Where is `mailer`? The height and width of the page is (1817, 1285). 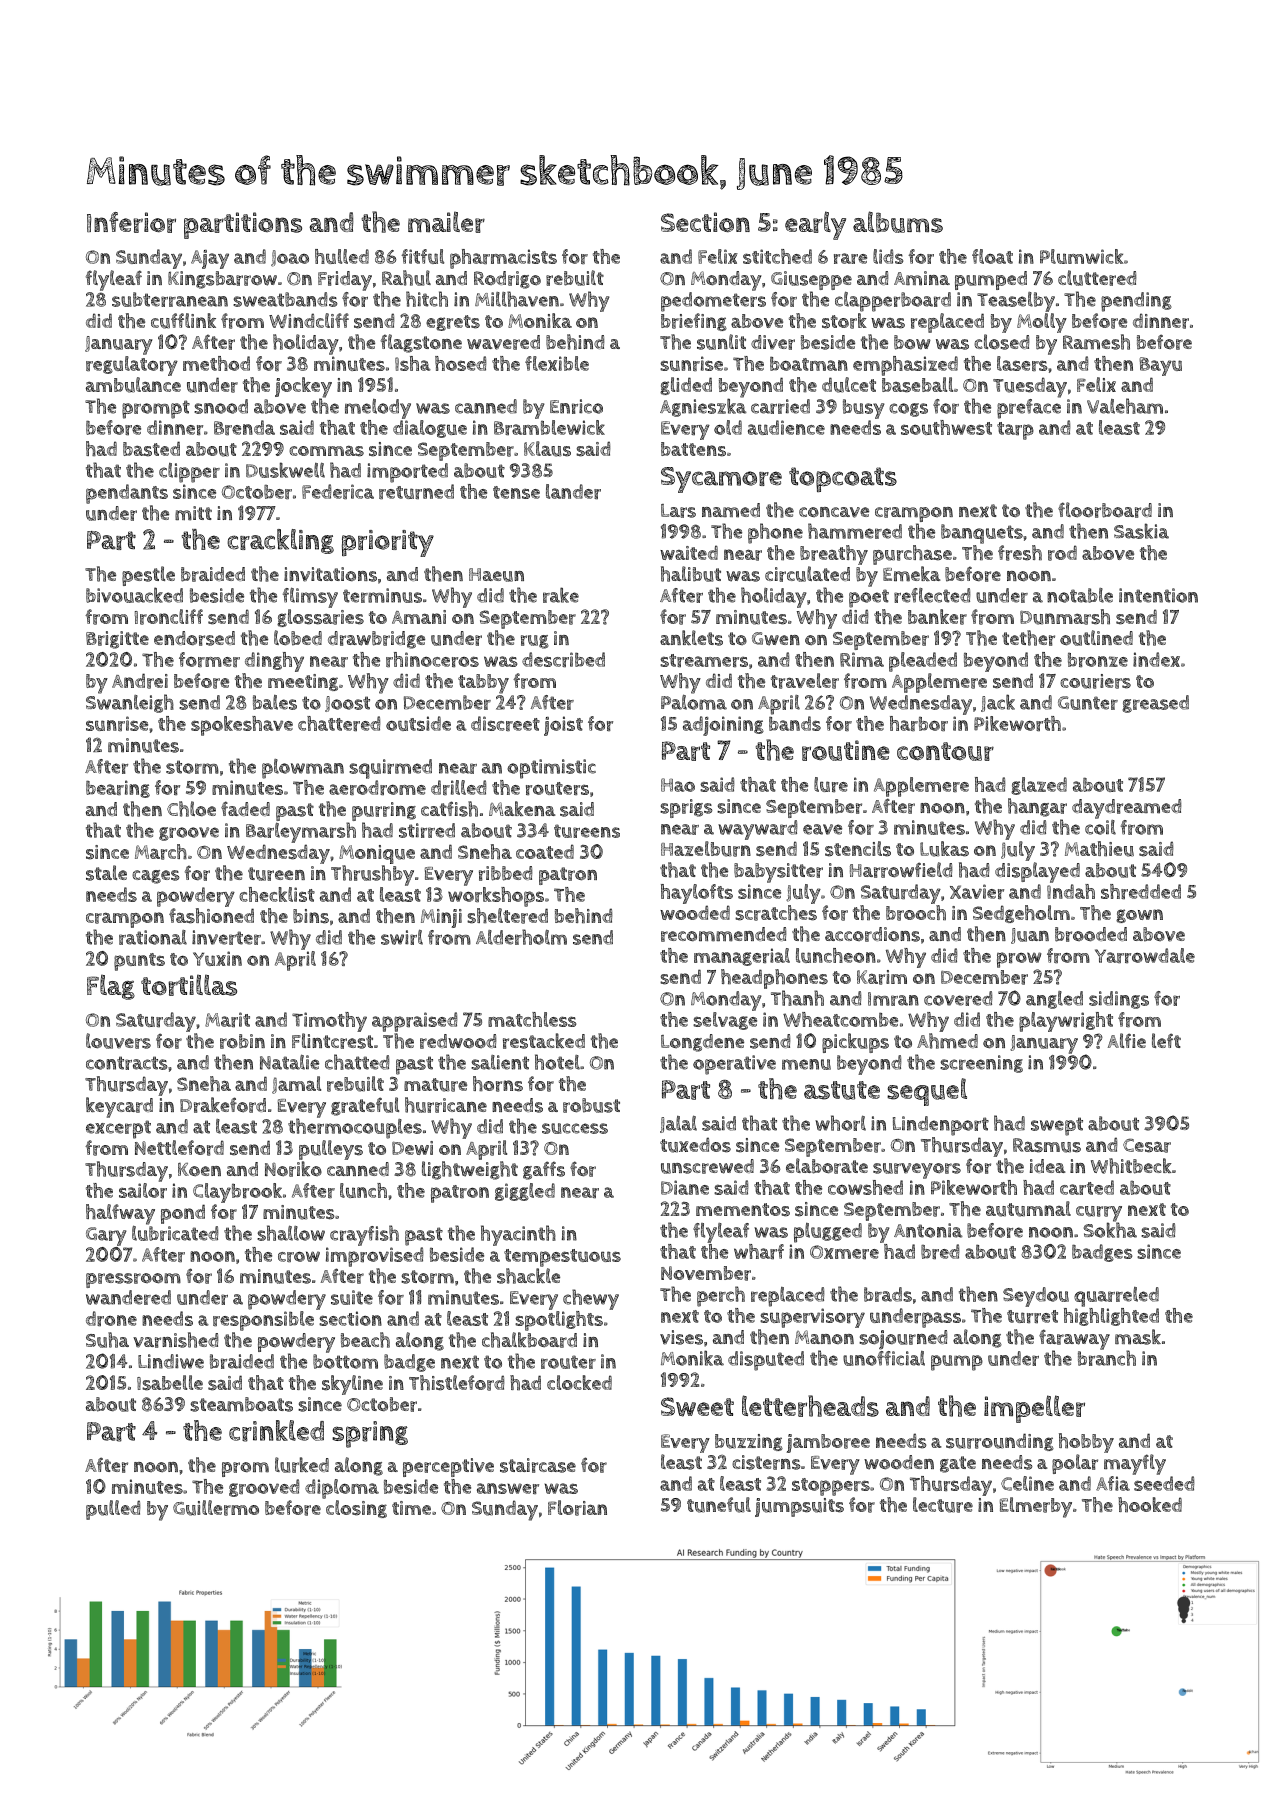
mailer is located at coordinates (446, 222).
